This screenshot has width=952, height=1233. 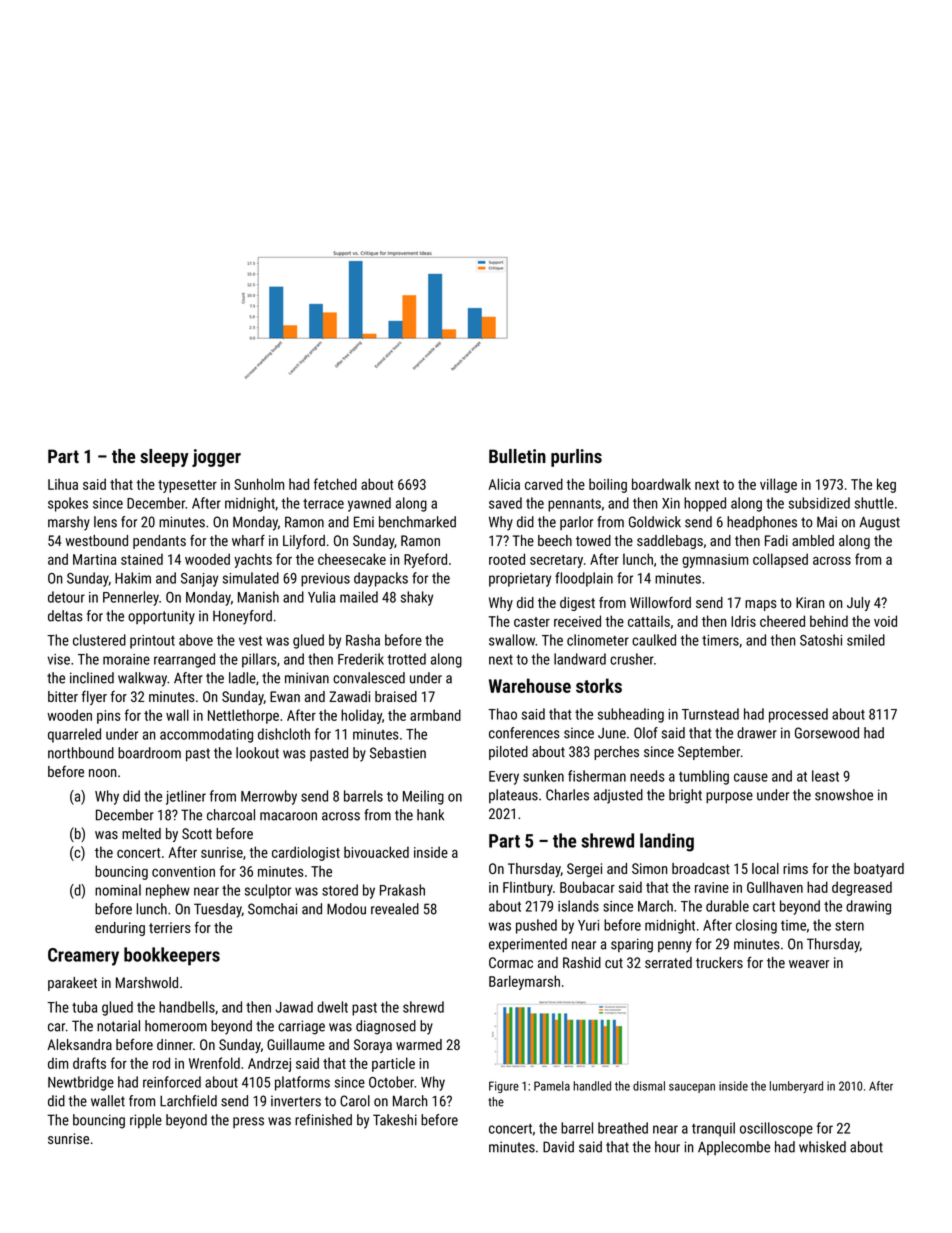 I want to click on caulked, so click(x=654, y=640).
